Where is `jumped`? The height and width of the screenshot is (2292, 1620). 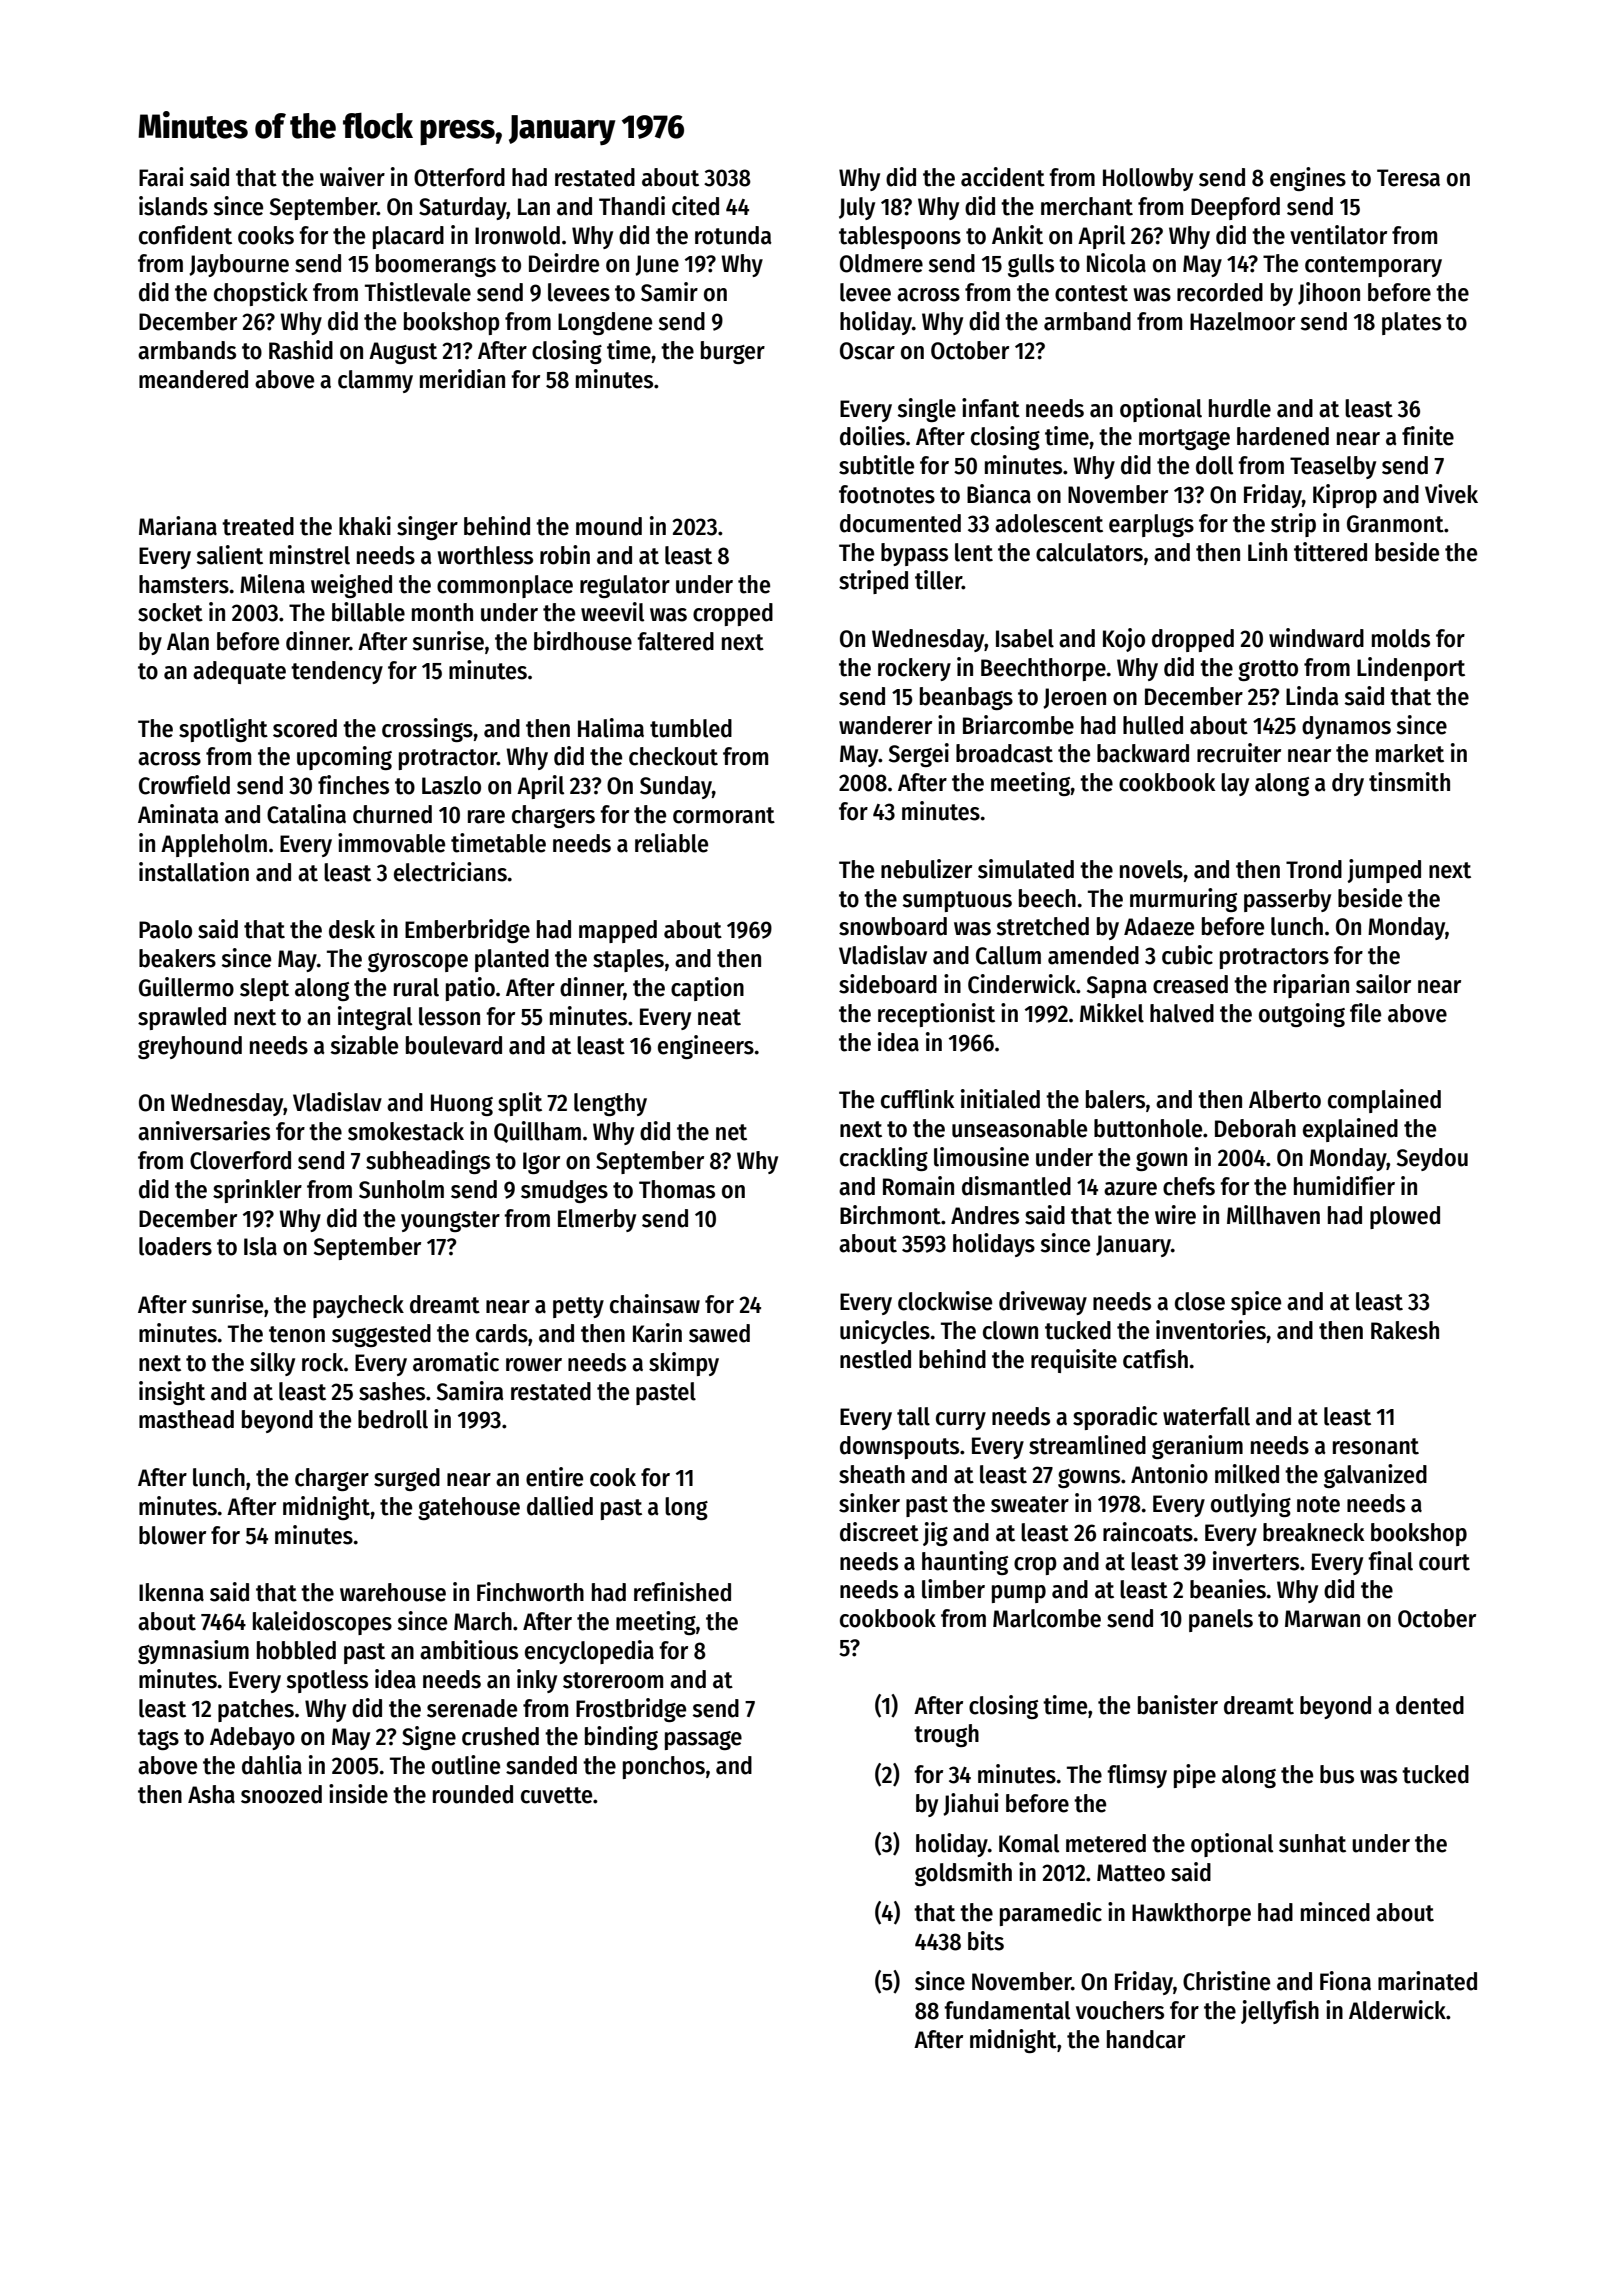
jumped is located at coordinates (1384, 871).
